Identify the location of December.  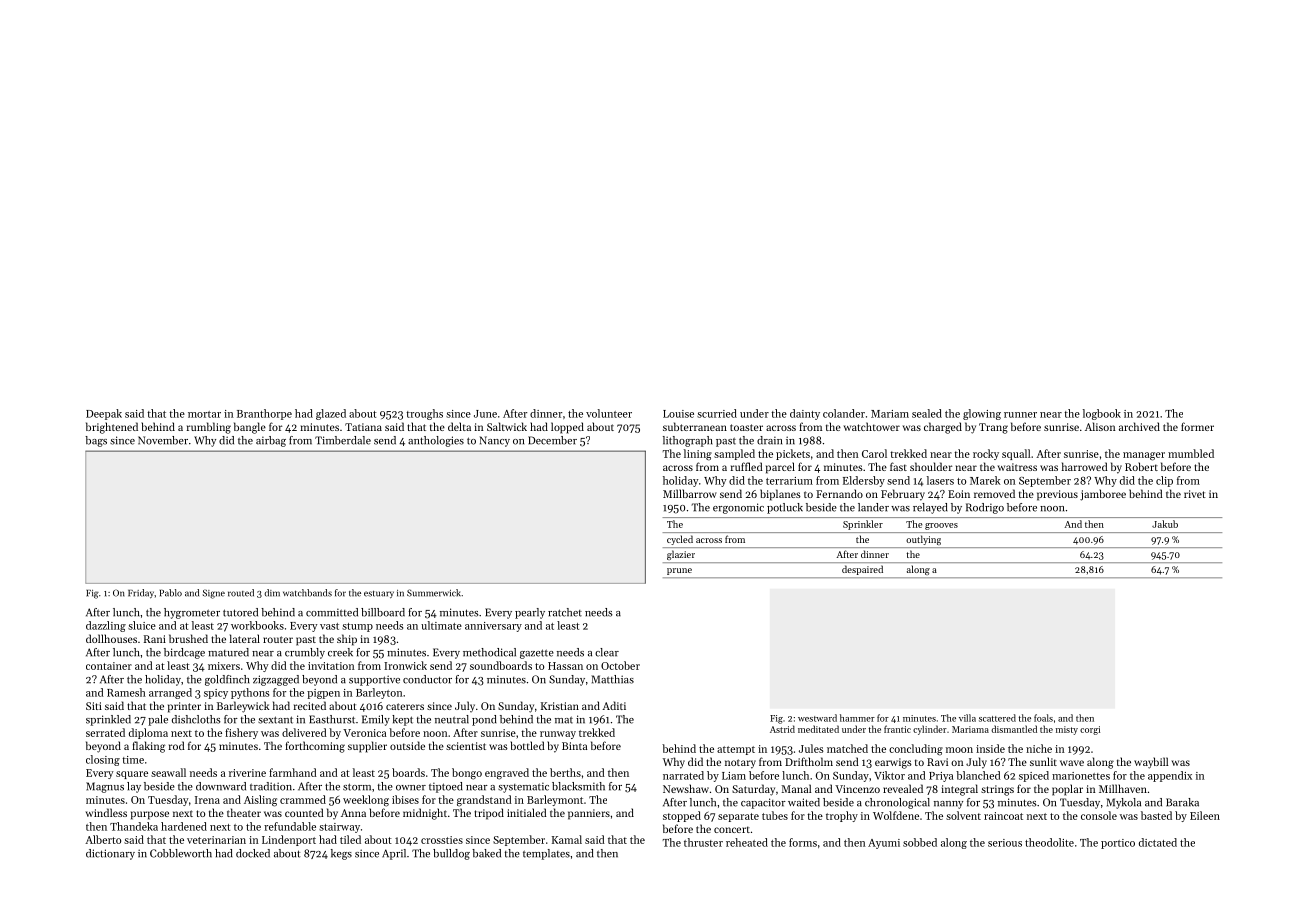
(552, 440).
